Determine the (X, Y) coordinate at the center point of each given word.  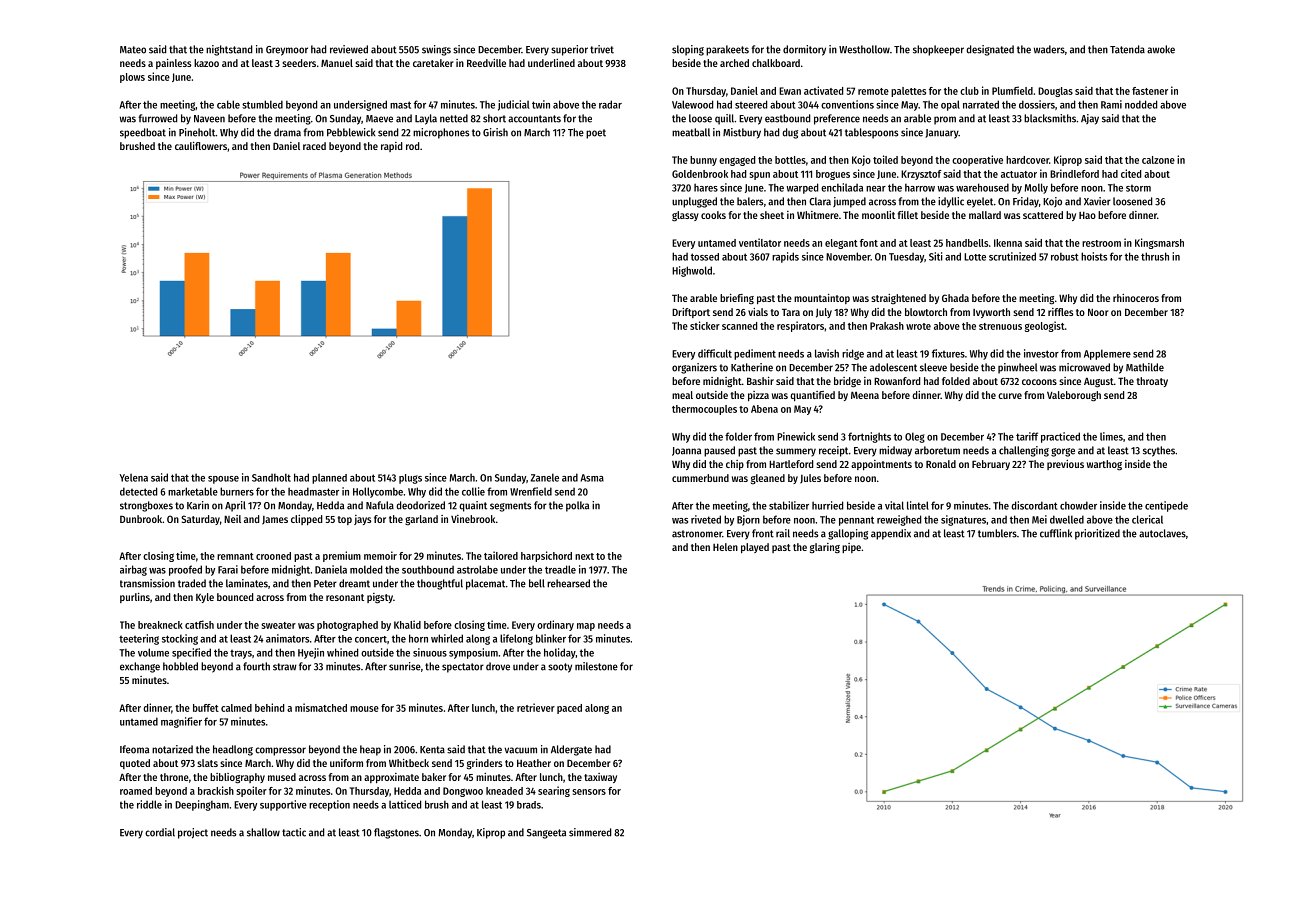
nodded (1141, 104)
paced (569, 709)
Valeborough (1074, 396)
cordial (160, 832)
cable (228, 104)
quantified (812, 396)
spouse (223, 480)
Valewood (692, 104)
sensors (589, 792)
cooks (713, 215)
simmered (590, 832)
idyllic (951, 202)
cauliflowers (201, 146)
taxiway (600, 778)
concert (371, 639)
